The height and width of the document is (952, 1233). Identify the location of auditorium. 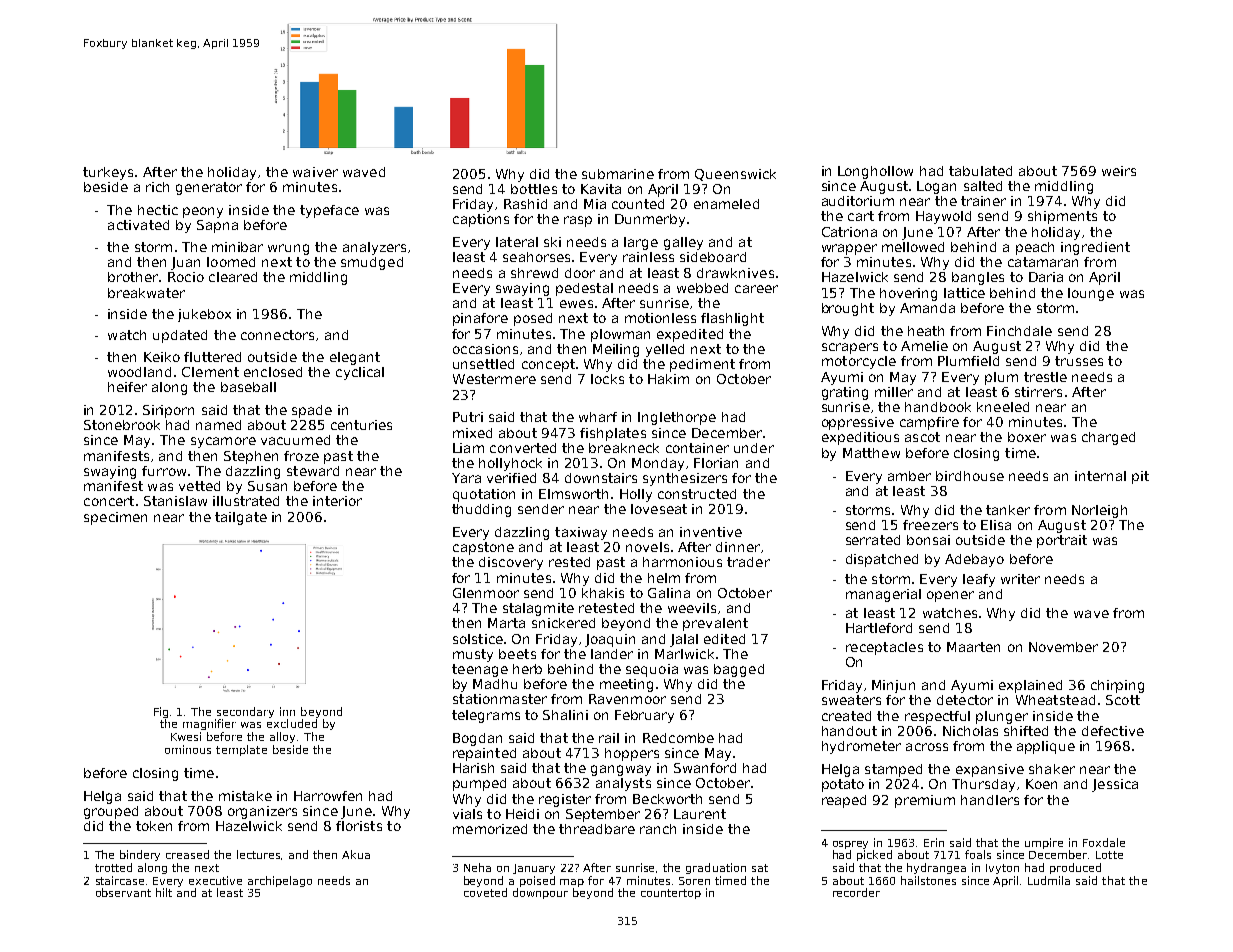
(858, 201).
